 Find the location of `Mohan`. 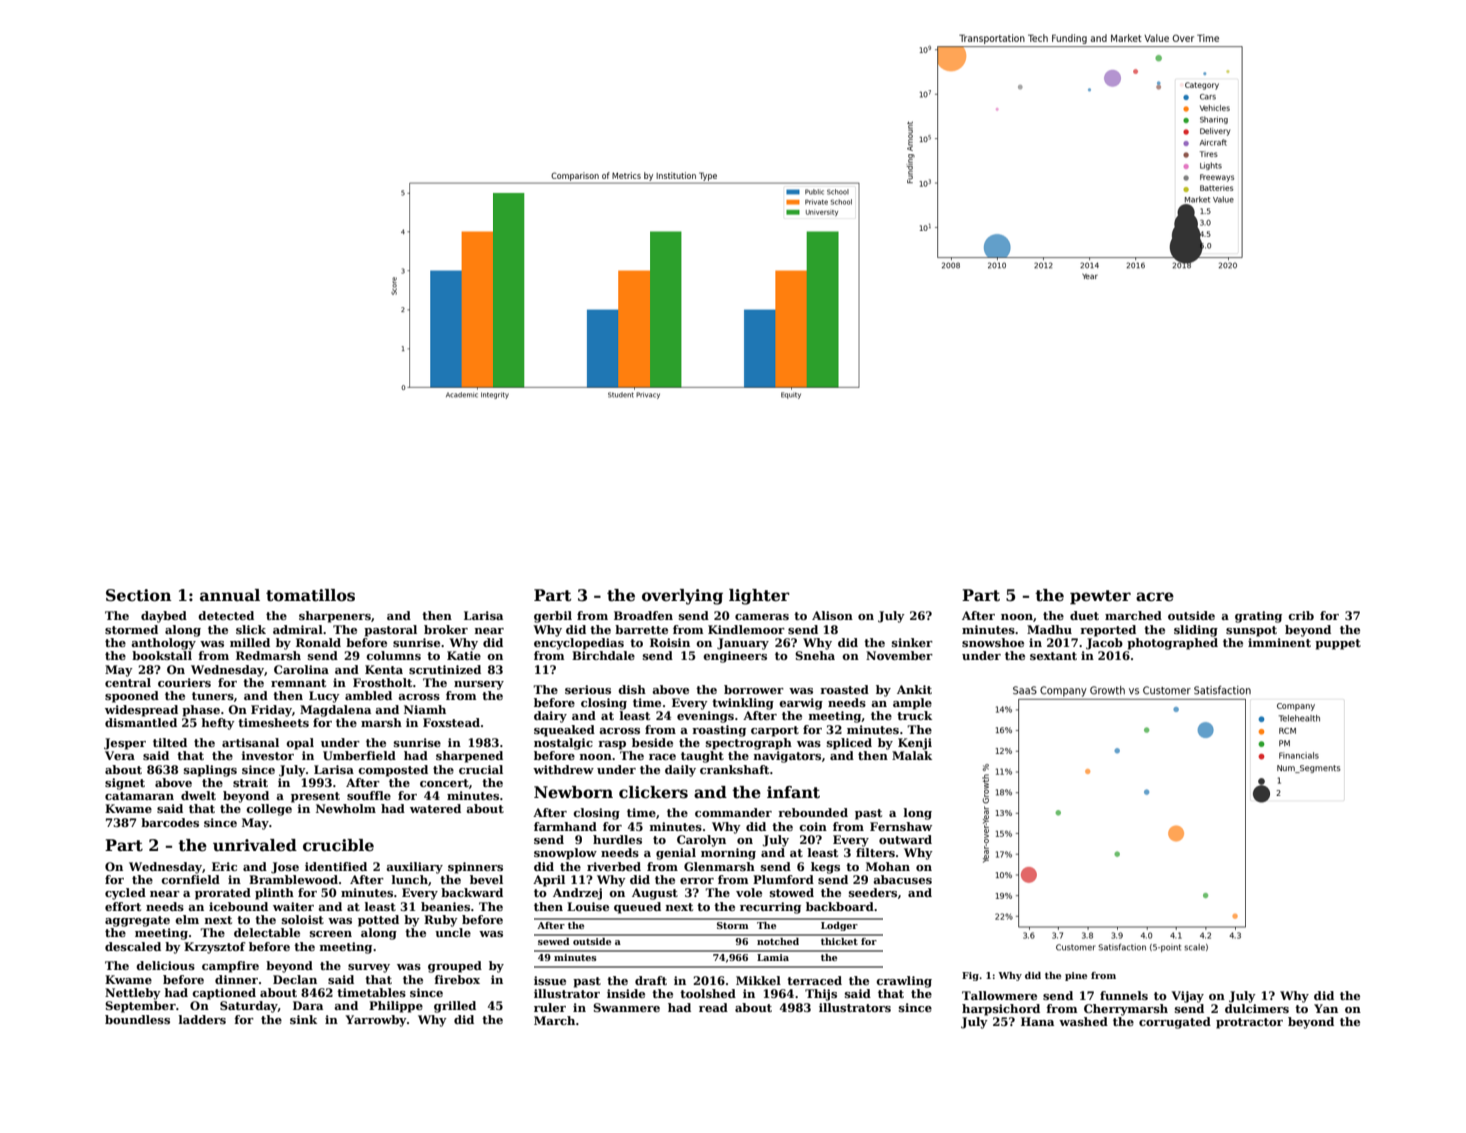

Mohan is located at coordinates (888, 866).
